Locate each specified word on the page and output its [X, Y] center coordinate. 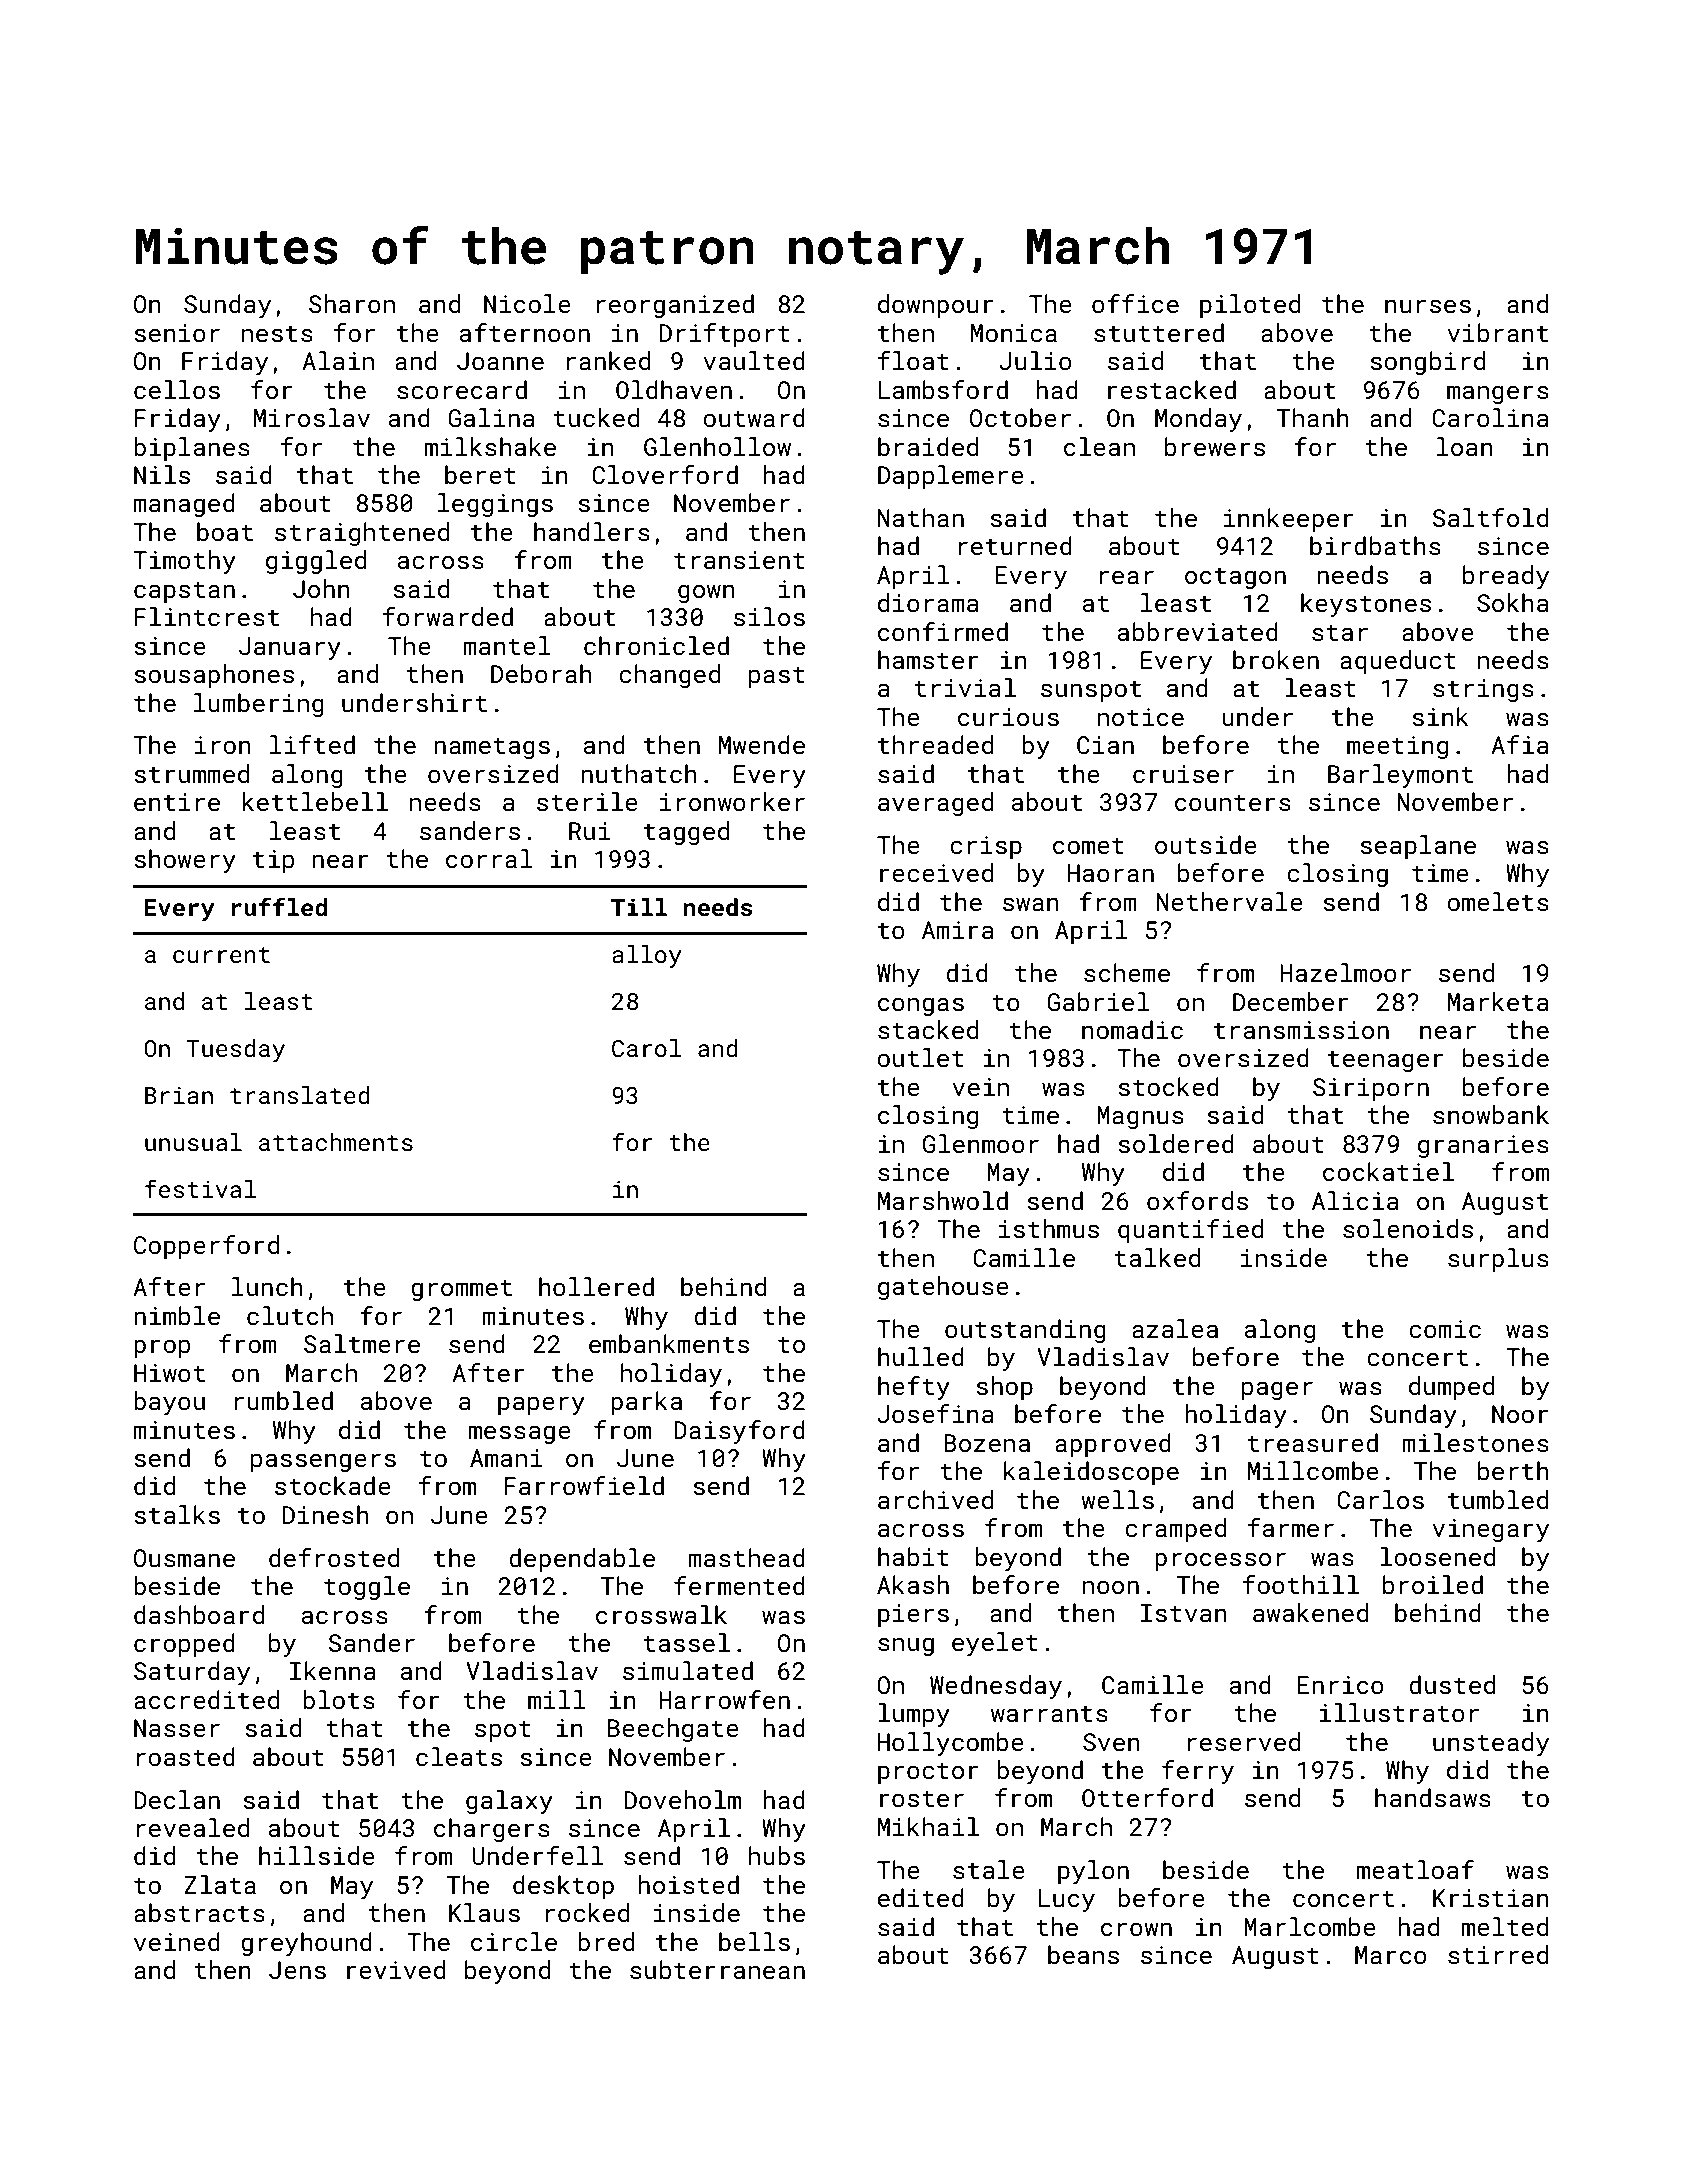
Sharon [352, 303]
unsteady [1491, 1744]
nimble [177, 1315]
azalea [1175, 1328]
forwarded [448, 616]
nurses [1428, 306]
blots [339, 1699]
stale [989, 1869]
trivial [965, 687]
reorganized [675, 306]
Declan [177, 1799]
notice [1141, 717]
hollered [596, 1286]
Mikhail [928, 1826]
